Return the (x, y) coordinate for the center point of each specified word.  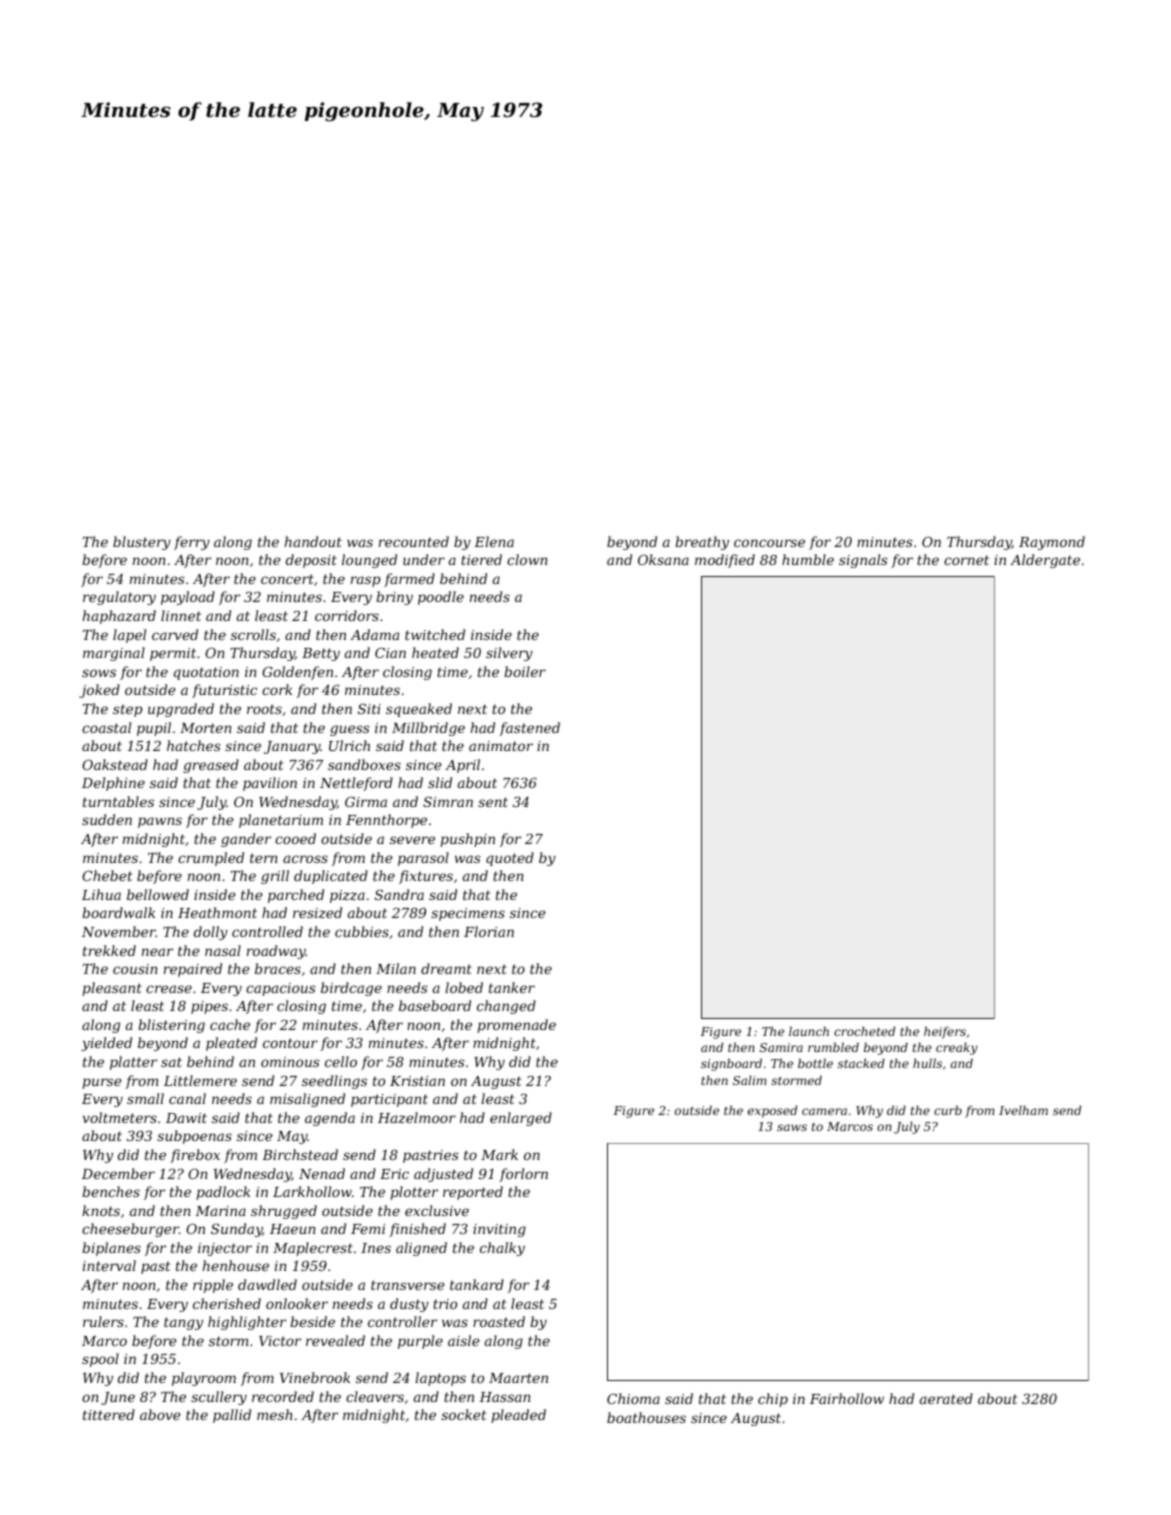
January (292, 747)
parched (296, 896)
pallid (232, 1416)
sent (493, 802)
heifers (945, 1032)
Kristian (417, 1081)
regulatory (119, 598)
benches (111, 1191)
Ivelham (1023, 1110)
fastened (529, 729)
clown (527, 559)
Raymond (1052, 543)
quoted (510, 859)
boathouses (646, 1417)
